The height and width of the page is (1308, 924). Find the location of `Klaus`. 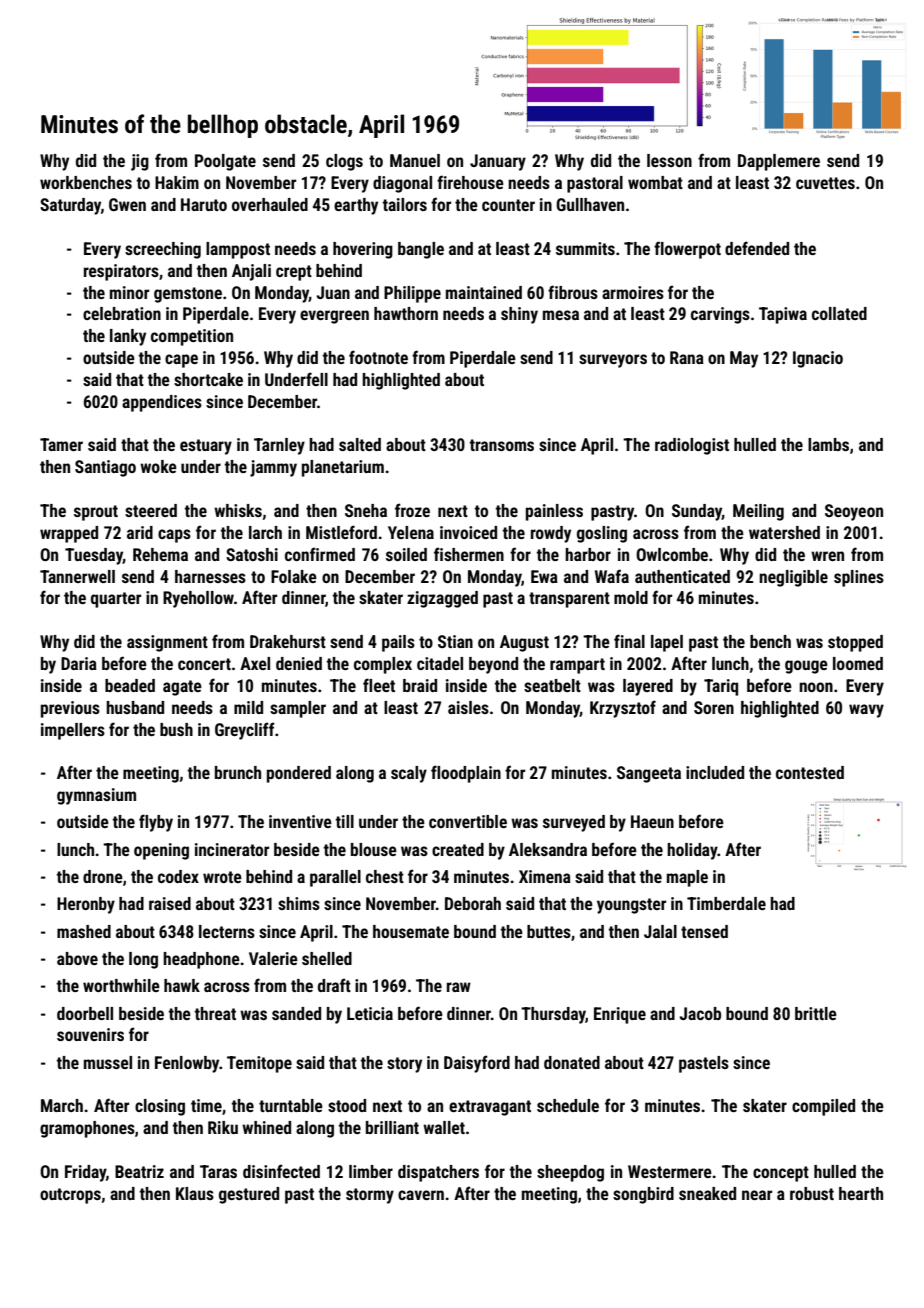

Klaus is located at coordinates (195, 1193).
